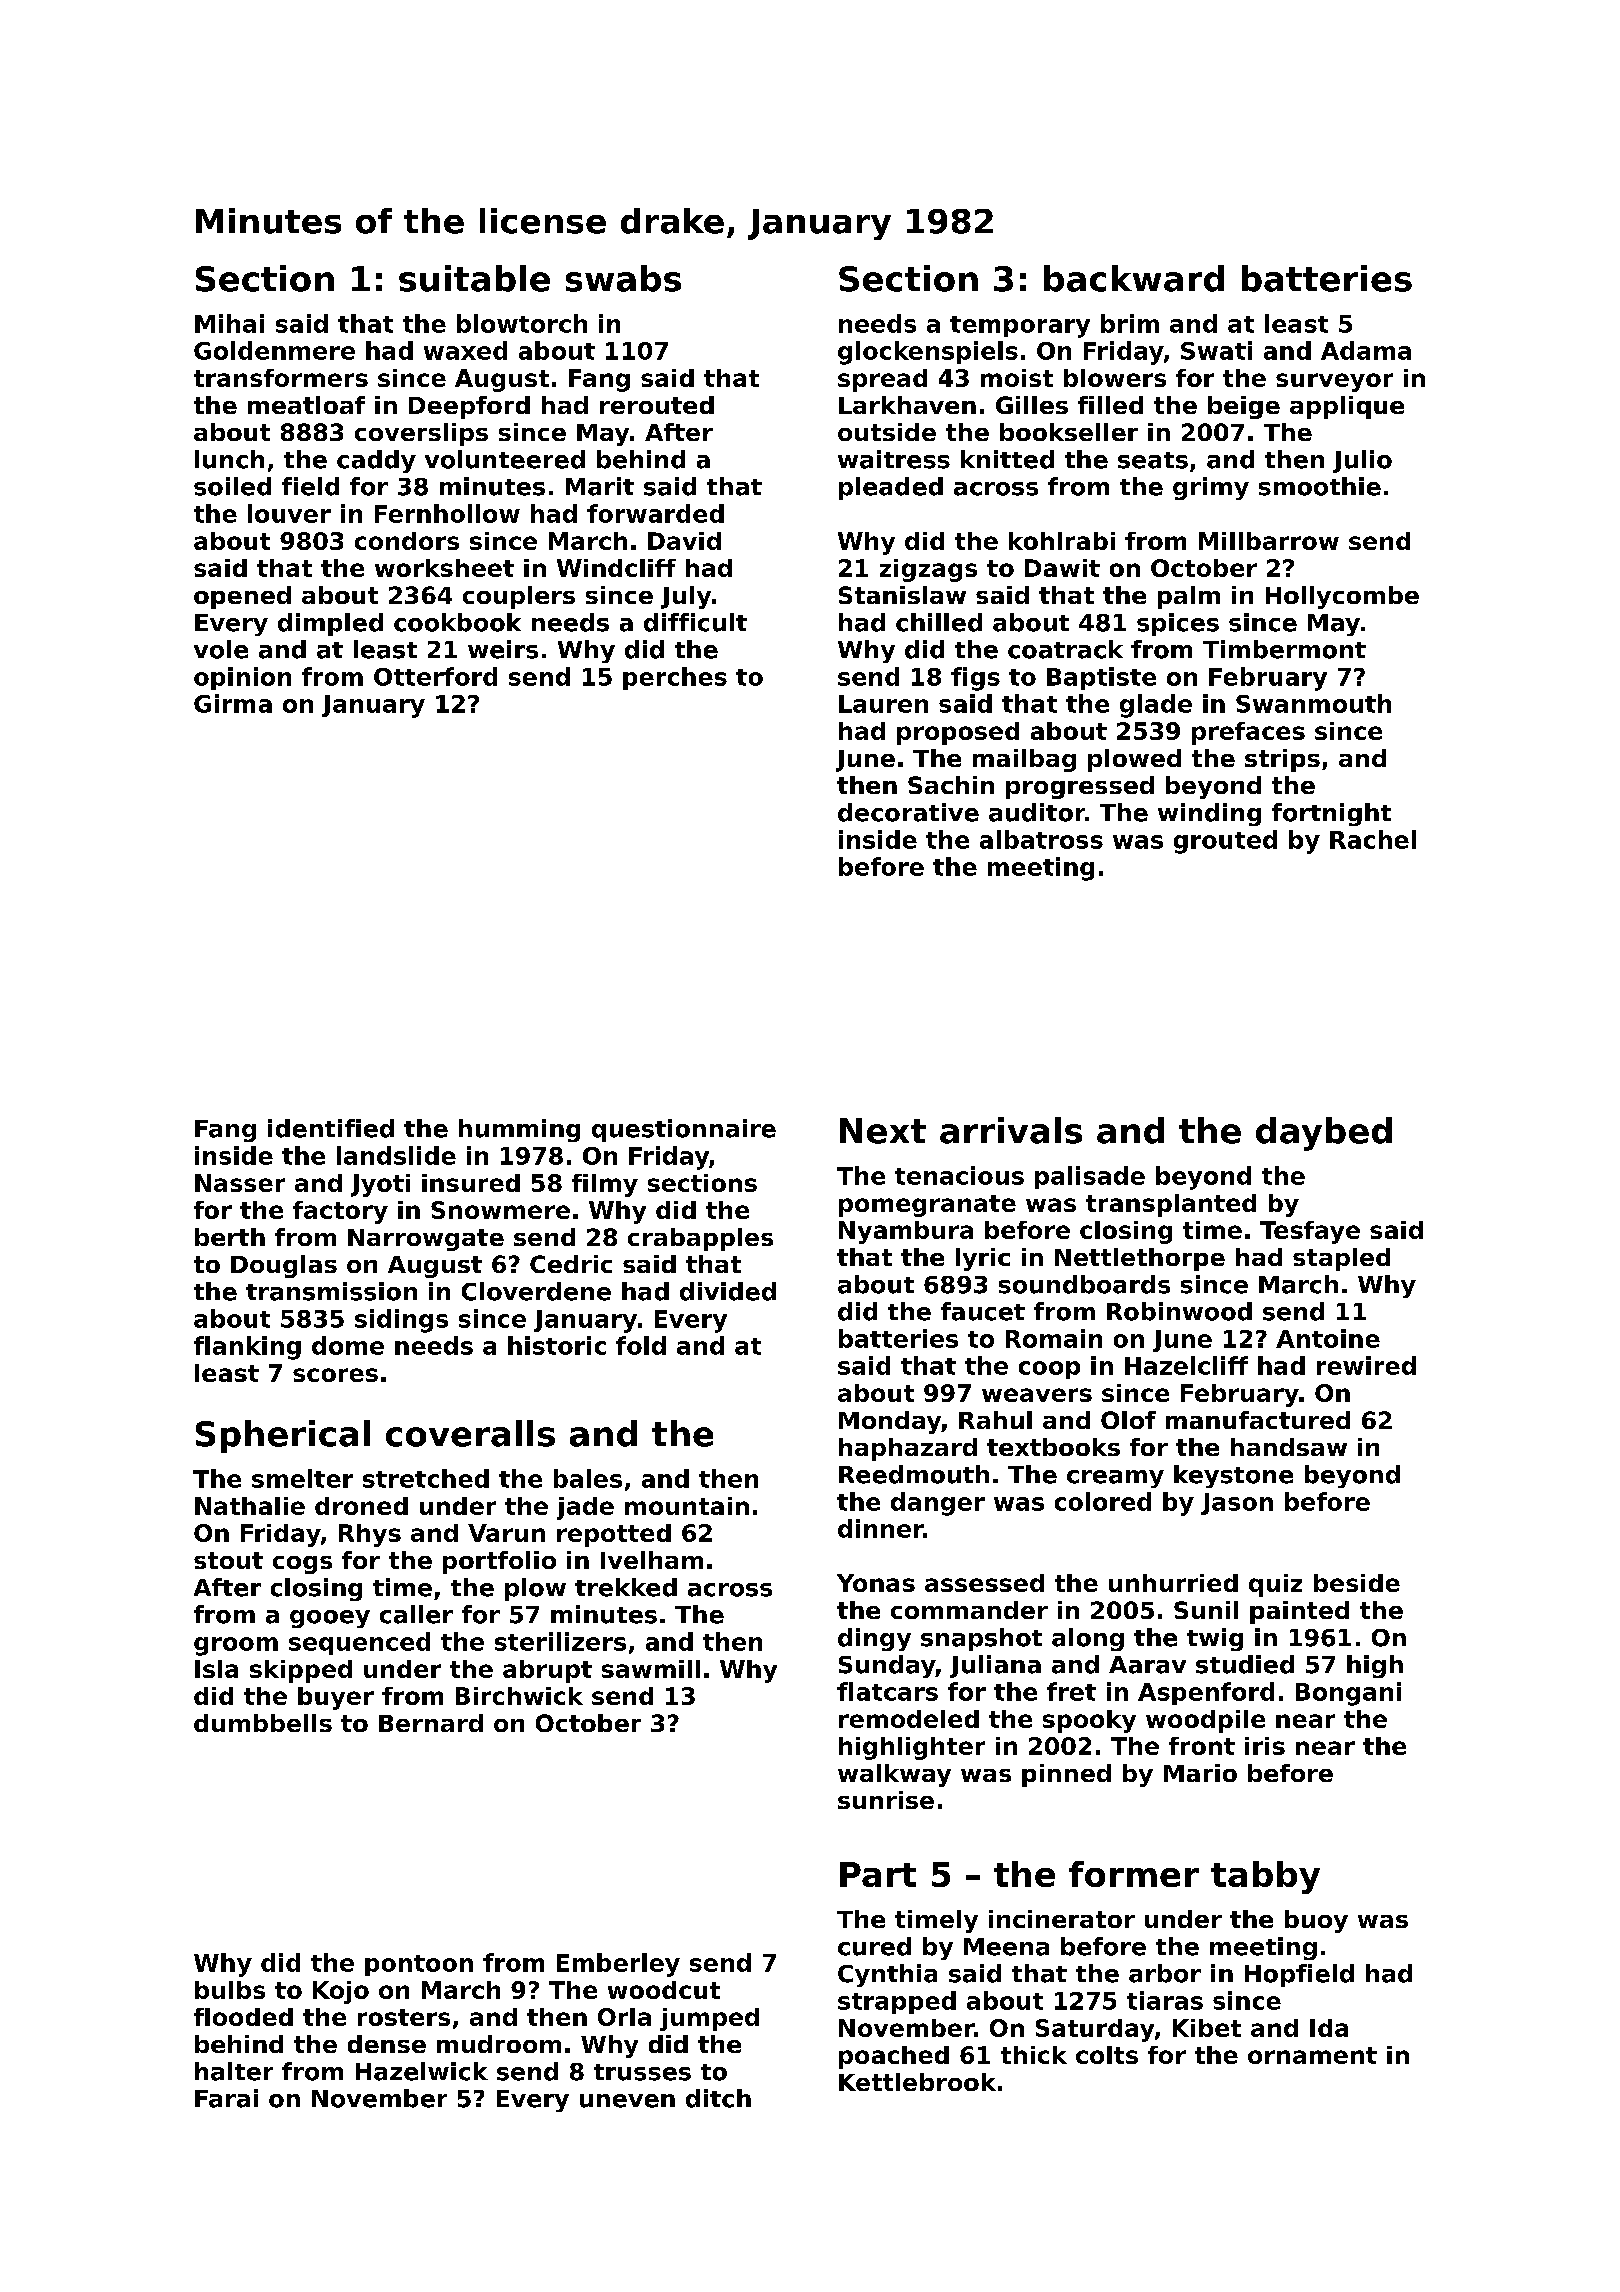 This screenshot has height=2292, width=1620. What do you see at coordinates (247, 1348) in the screenshot?
I see `flanking` at bounding box center [247, 1348].
